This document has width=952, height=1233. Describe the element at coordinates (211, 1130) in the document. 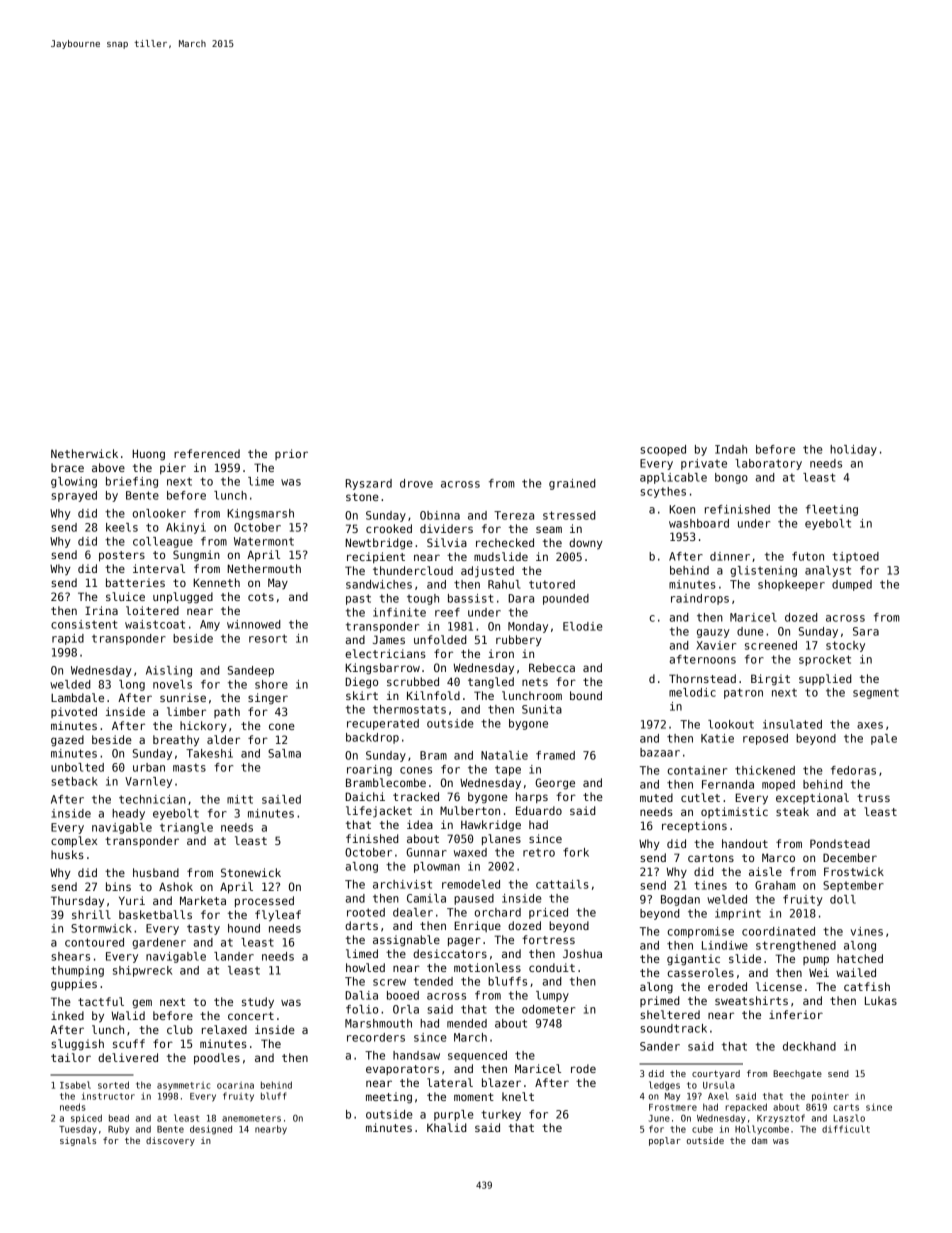

I see `designed` at that location.
